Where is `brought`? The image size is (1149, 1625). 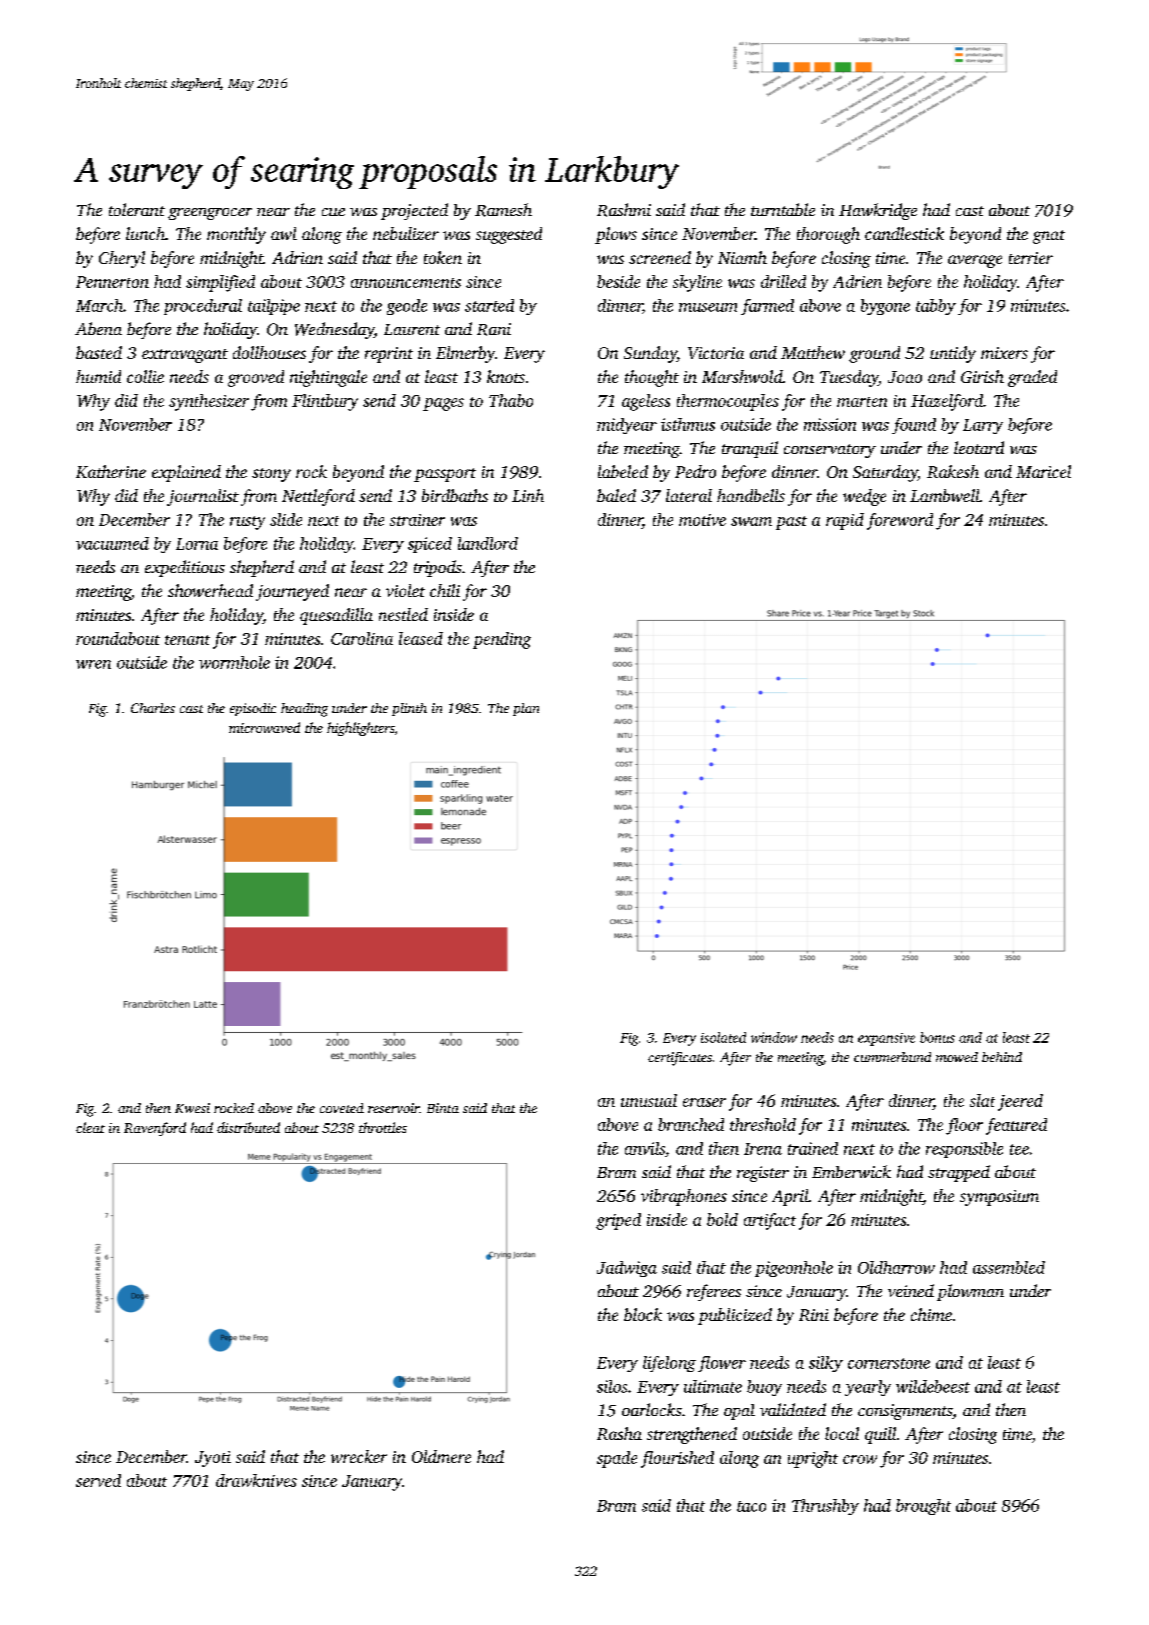 brought is located at coordinates (923, 1507).
